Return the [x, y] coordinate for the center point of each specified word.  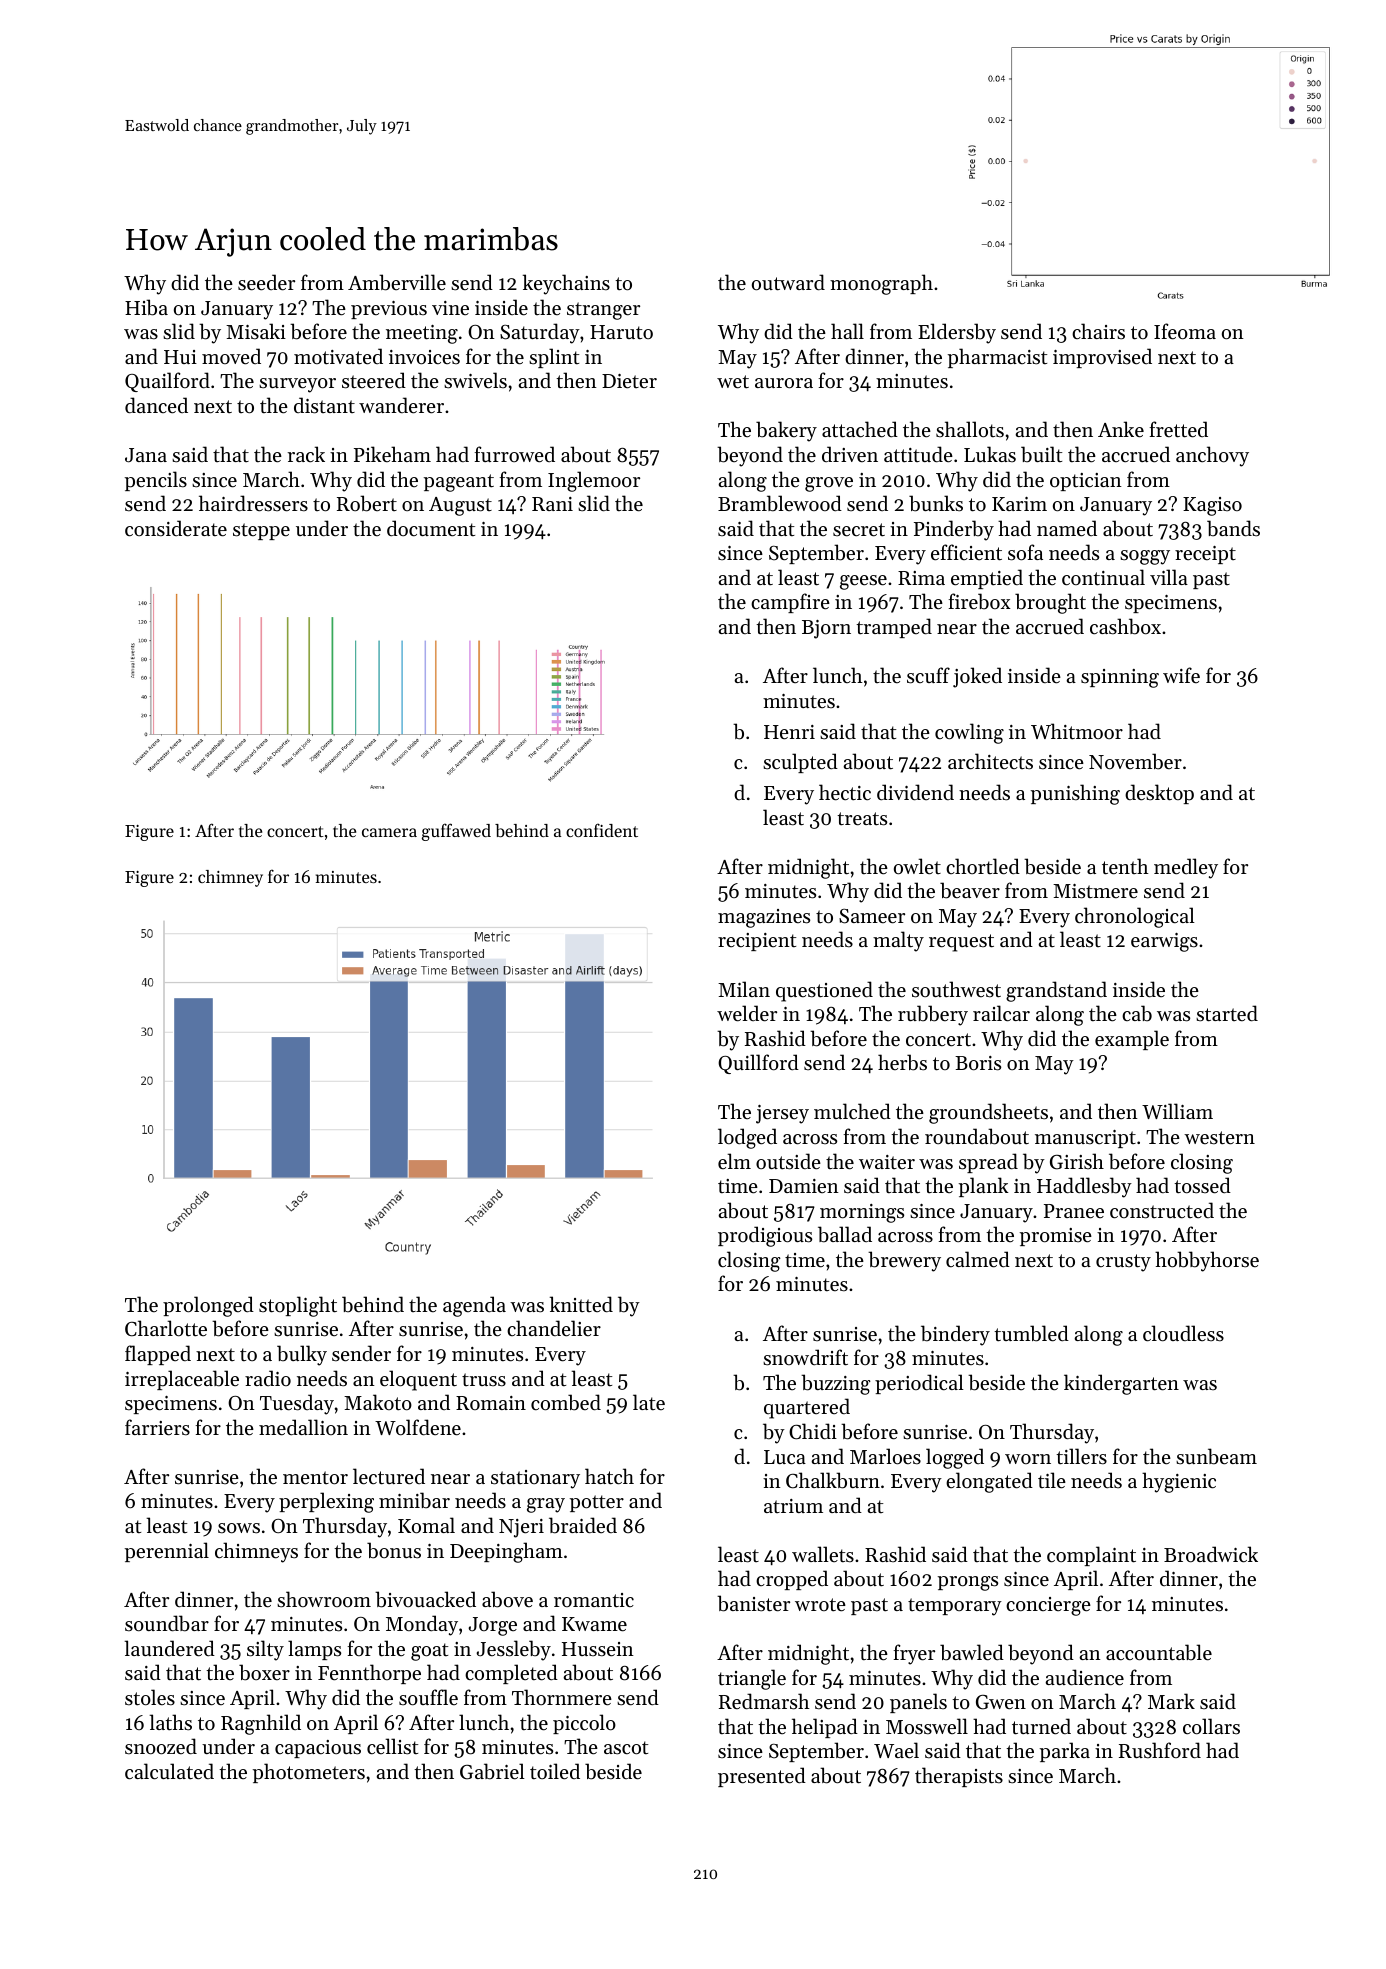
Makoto [378, 1402]
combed [566, 1402]
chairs [1098, 331]
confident [602, 830]
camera [389, 832]
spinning [1120, 678]
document [431, 528]
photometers [309, 1773]
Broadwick [1211, 1554]
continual [1103, 577]
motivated [338, 356]
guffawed [456, 832]
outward [788, 282]
